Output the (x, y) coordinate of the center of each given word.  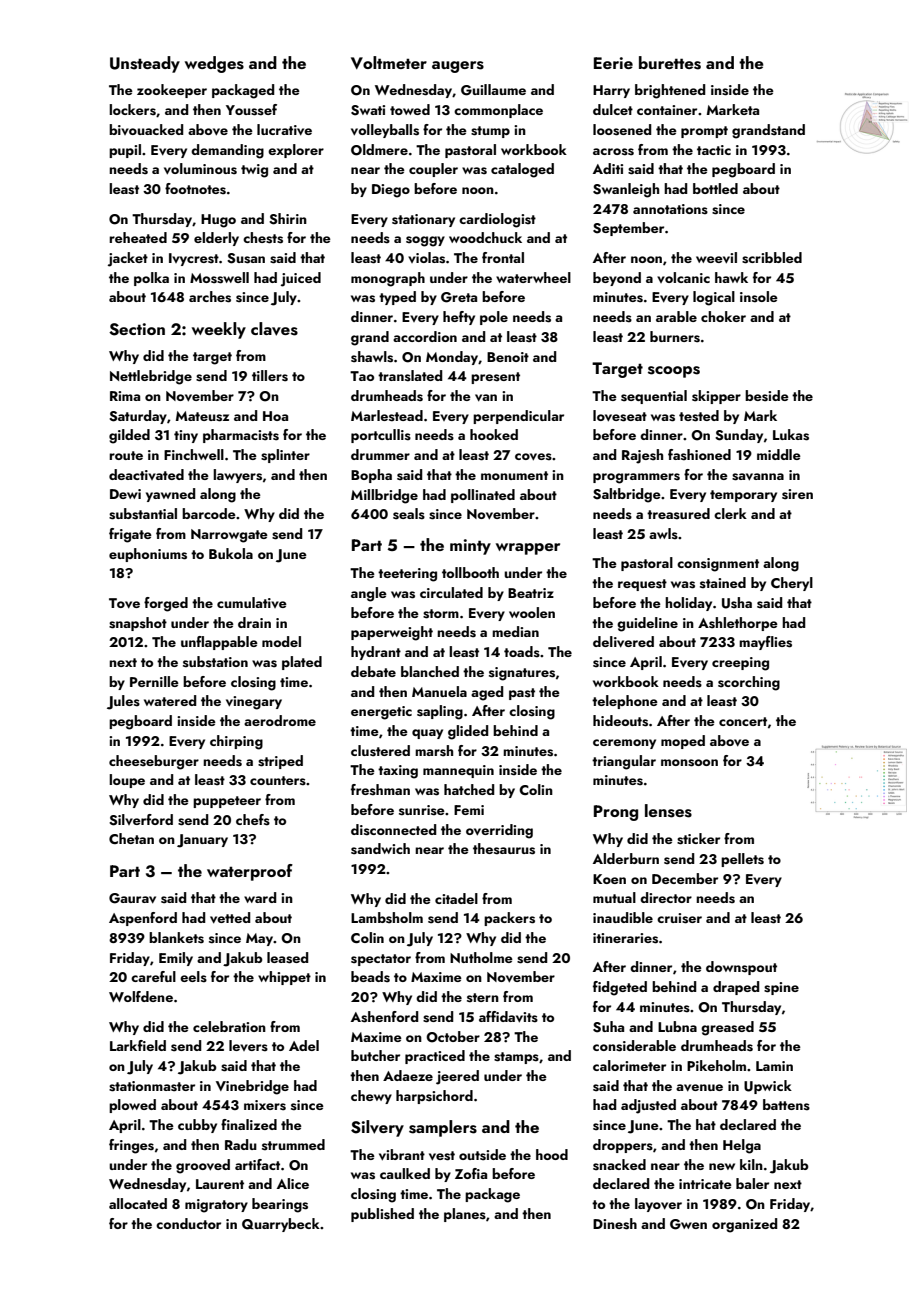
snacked (619, 1165)
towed (410, 109)
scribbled (772, 258)
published (382, 1215)
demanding (227, 151)
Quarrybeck (281, 1225)
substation (215, 662)
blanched (430, 671)
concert (743, 721)
